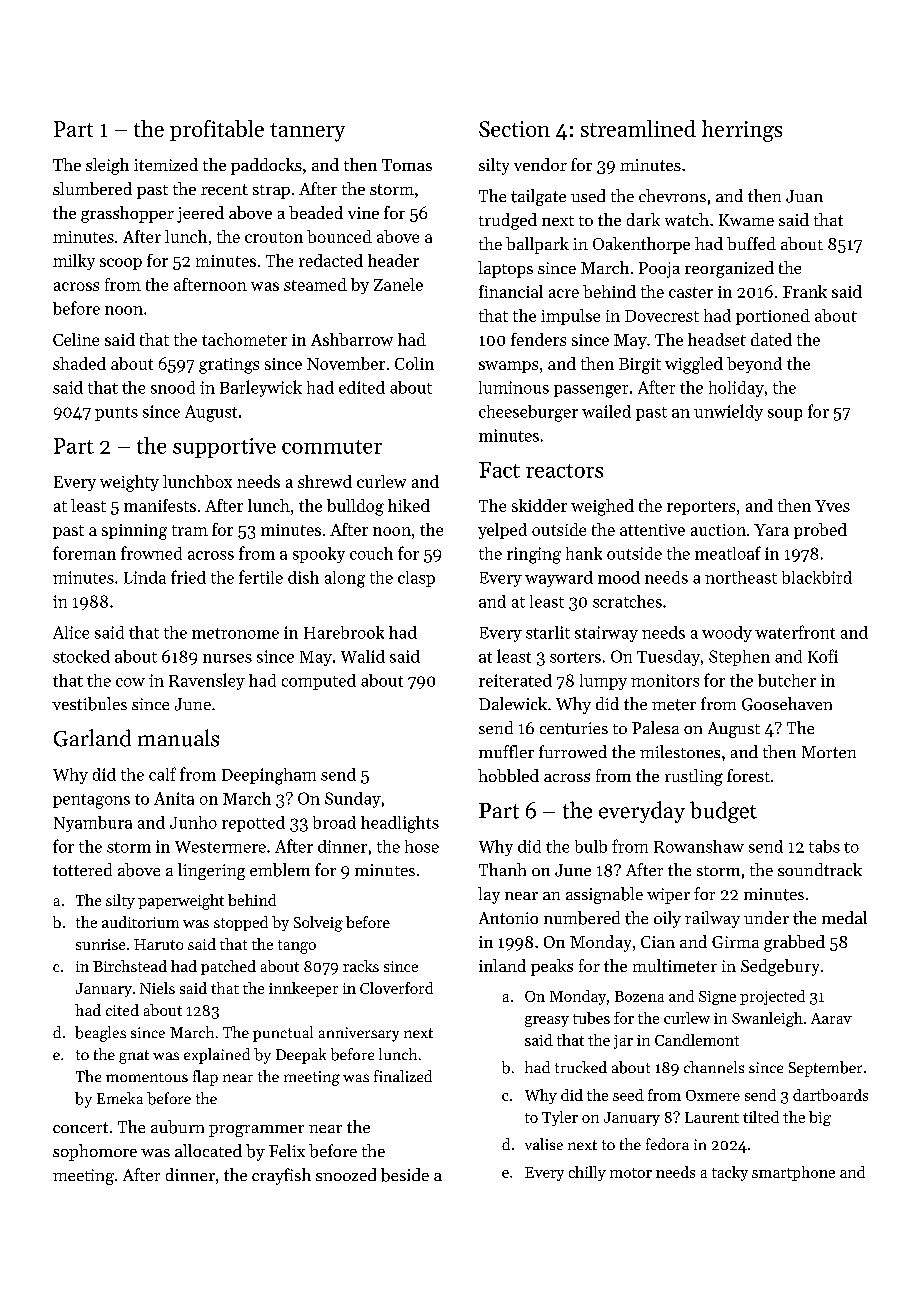 This screenshot has width=924, height=1308. I want to click on fertile, so click(261, 577).
